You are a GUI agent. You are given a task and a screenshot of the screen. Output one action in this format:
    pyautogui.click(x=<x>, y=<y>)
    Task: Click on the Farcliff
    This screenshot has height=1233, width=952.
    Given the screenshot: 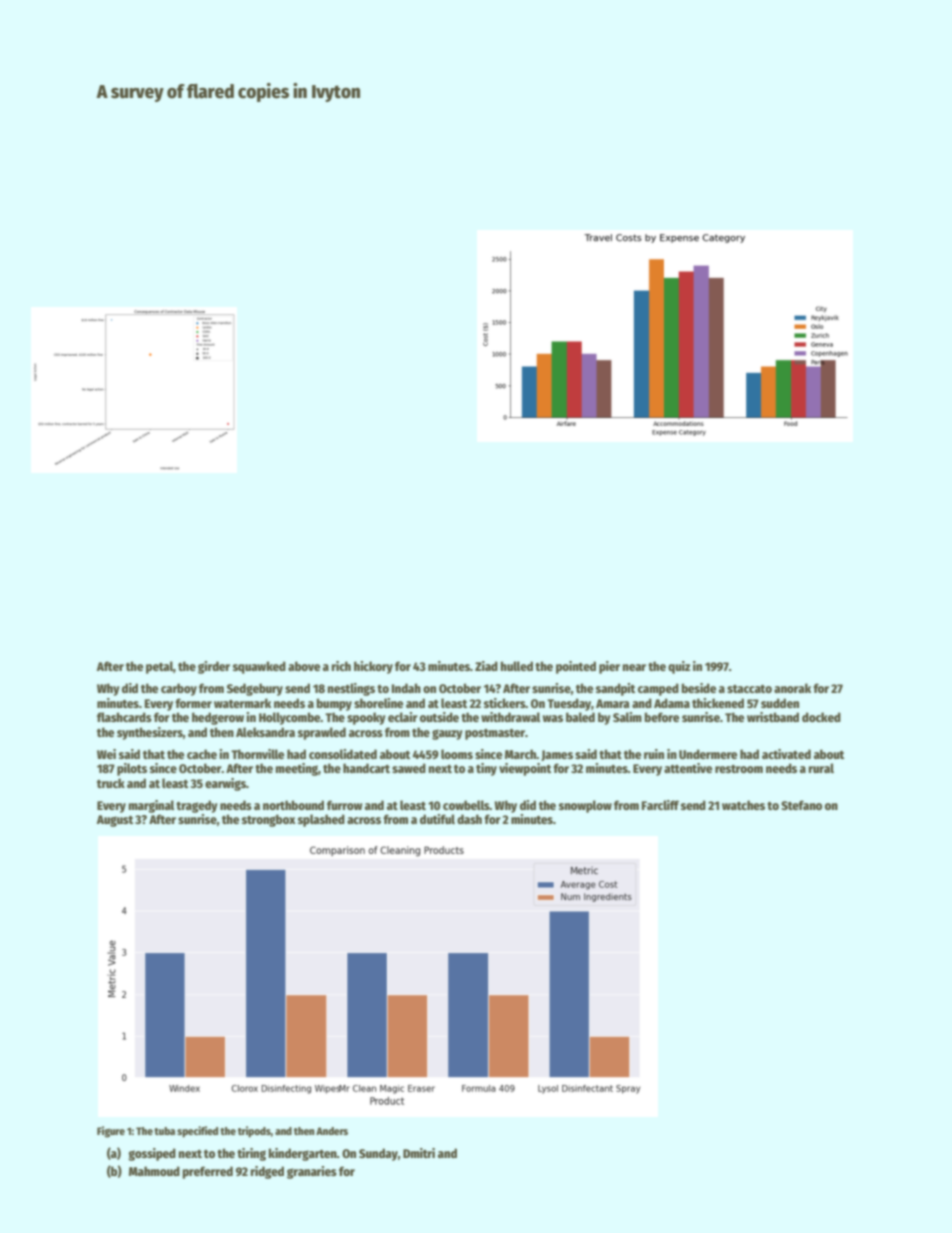 What is the action you would take?
    pyautogui.click(x=660, y=805)
